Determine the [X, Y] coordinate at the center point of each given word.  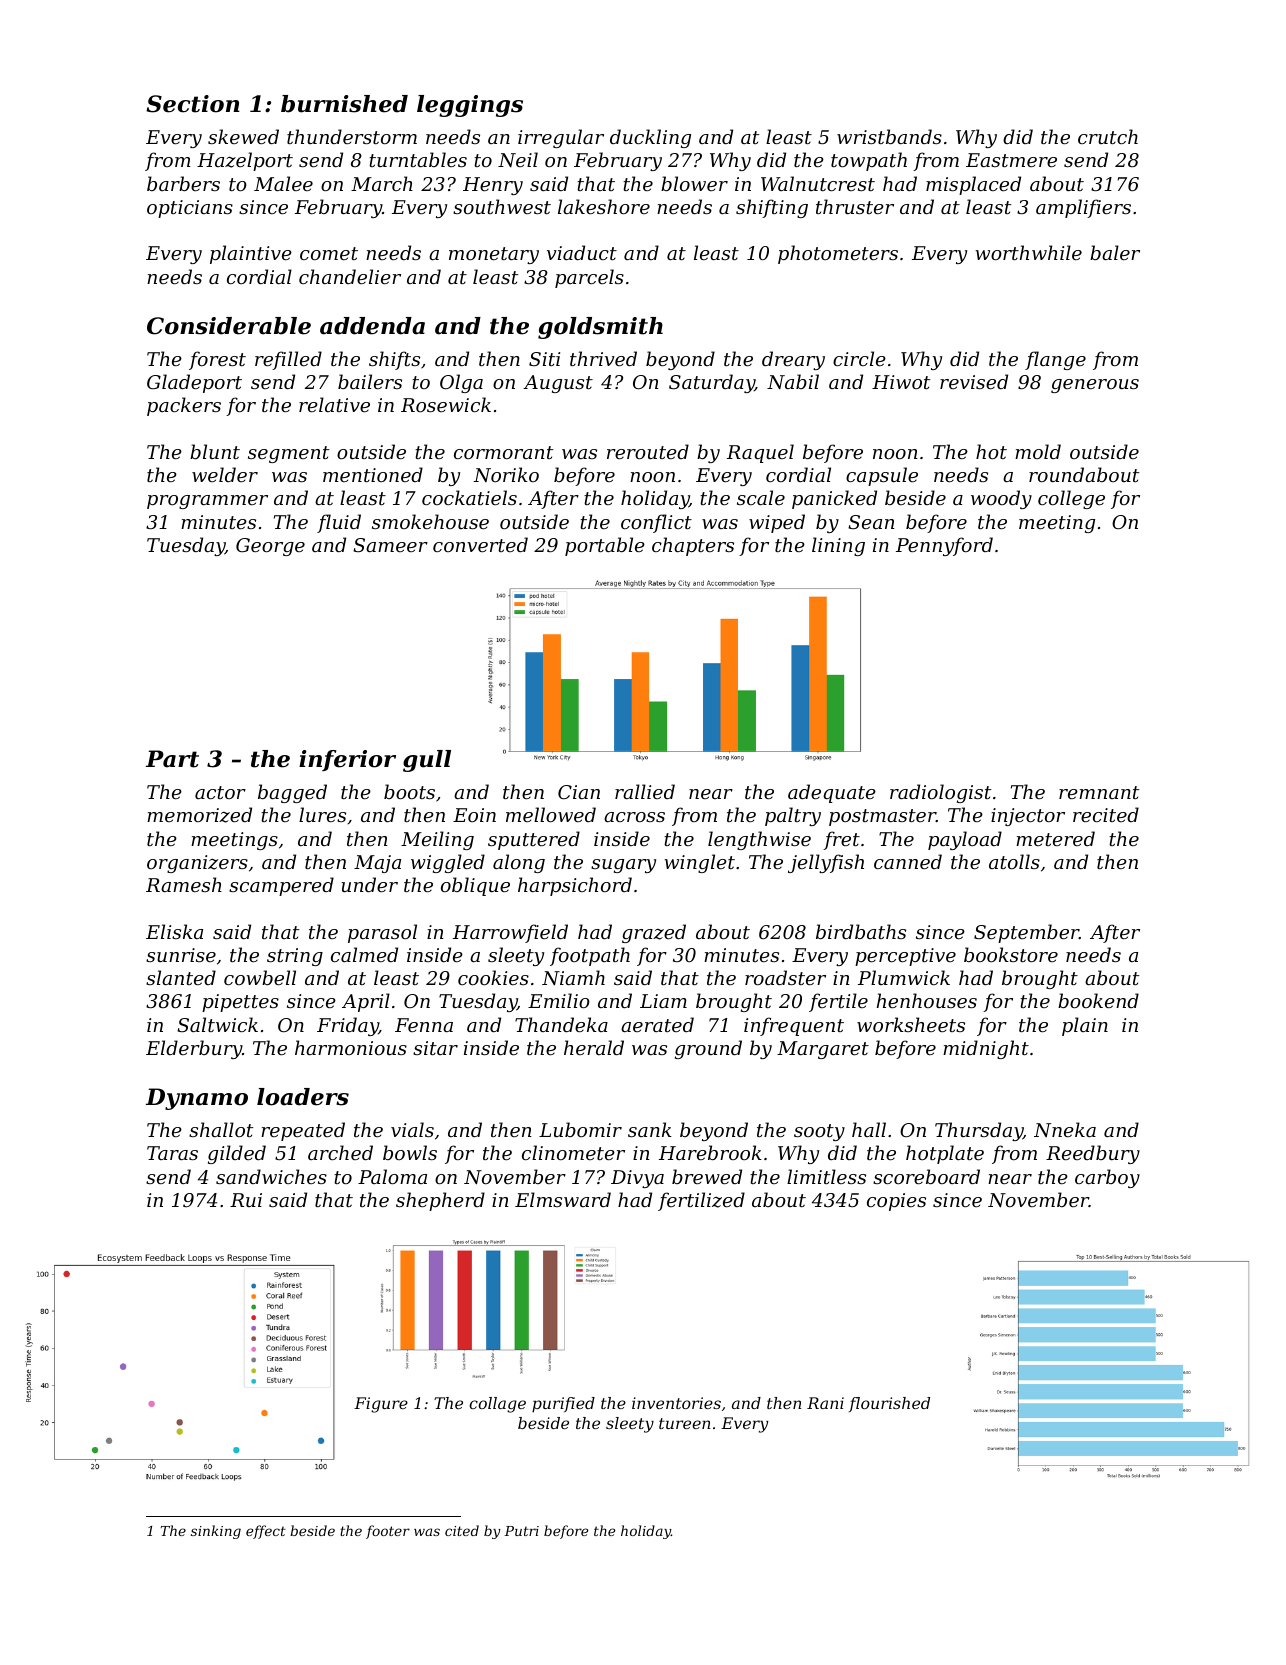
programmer [207, 502]
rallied [645, 791]
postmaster [882, 817]
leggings [470, 106]
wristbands [889, 136]
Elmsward [563, 1199]
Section [193, 104]
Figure [381, 1405]
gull [427, 761]
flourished [889, 1404]
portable [605, 546]
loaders [303, 1097]
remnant [1099, 792]
